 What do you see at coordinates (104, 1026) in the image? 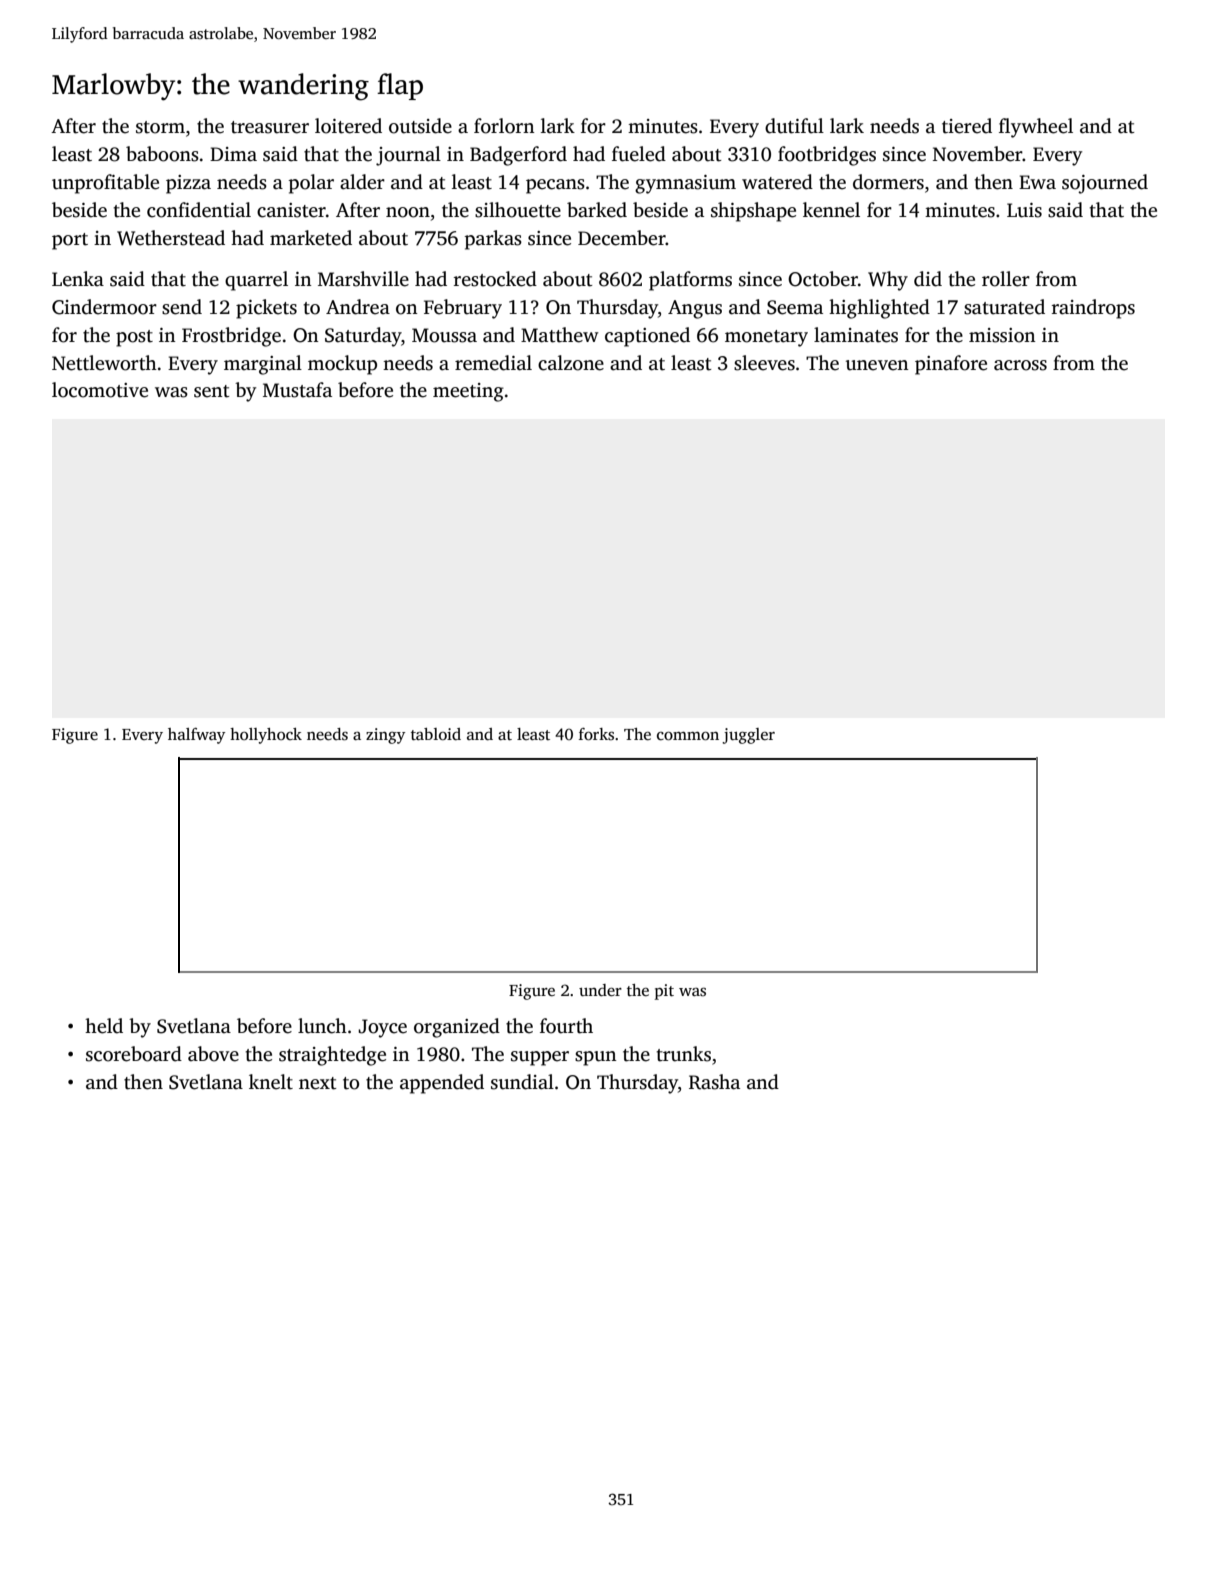
I see `held` at bounding box center [104, 1026].
